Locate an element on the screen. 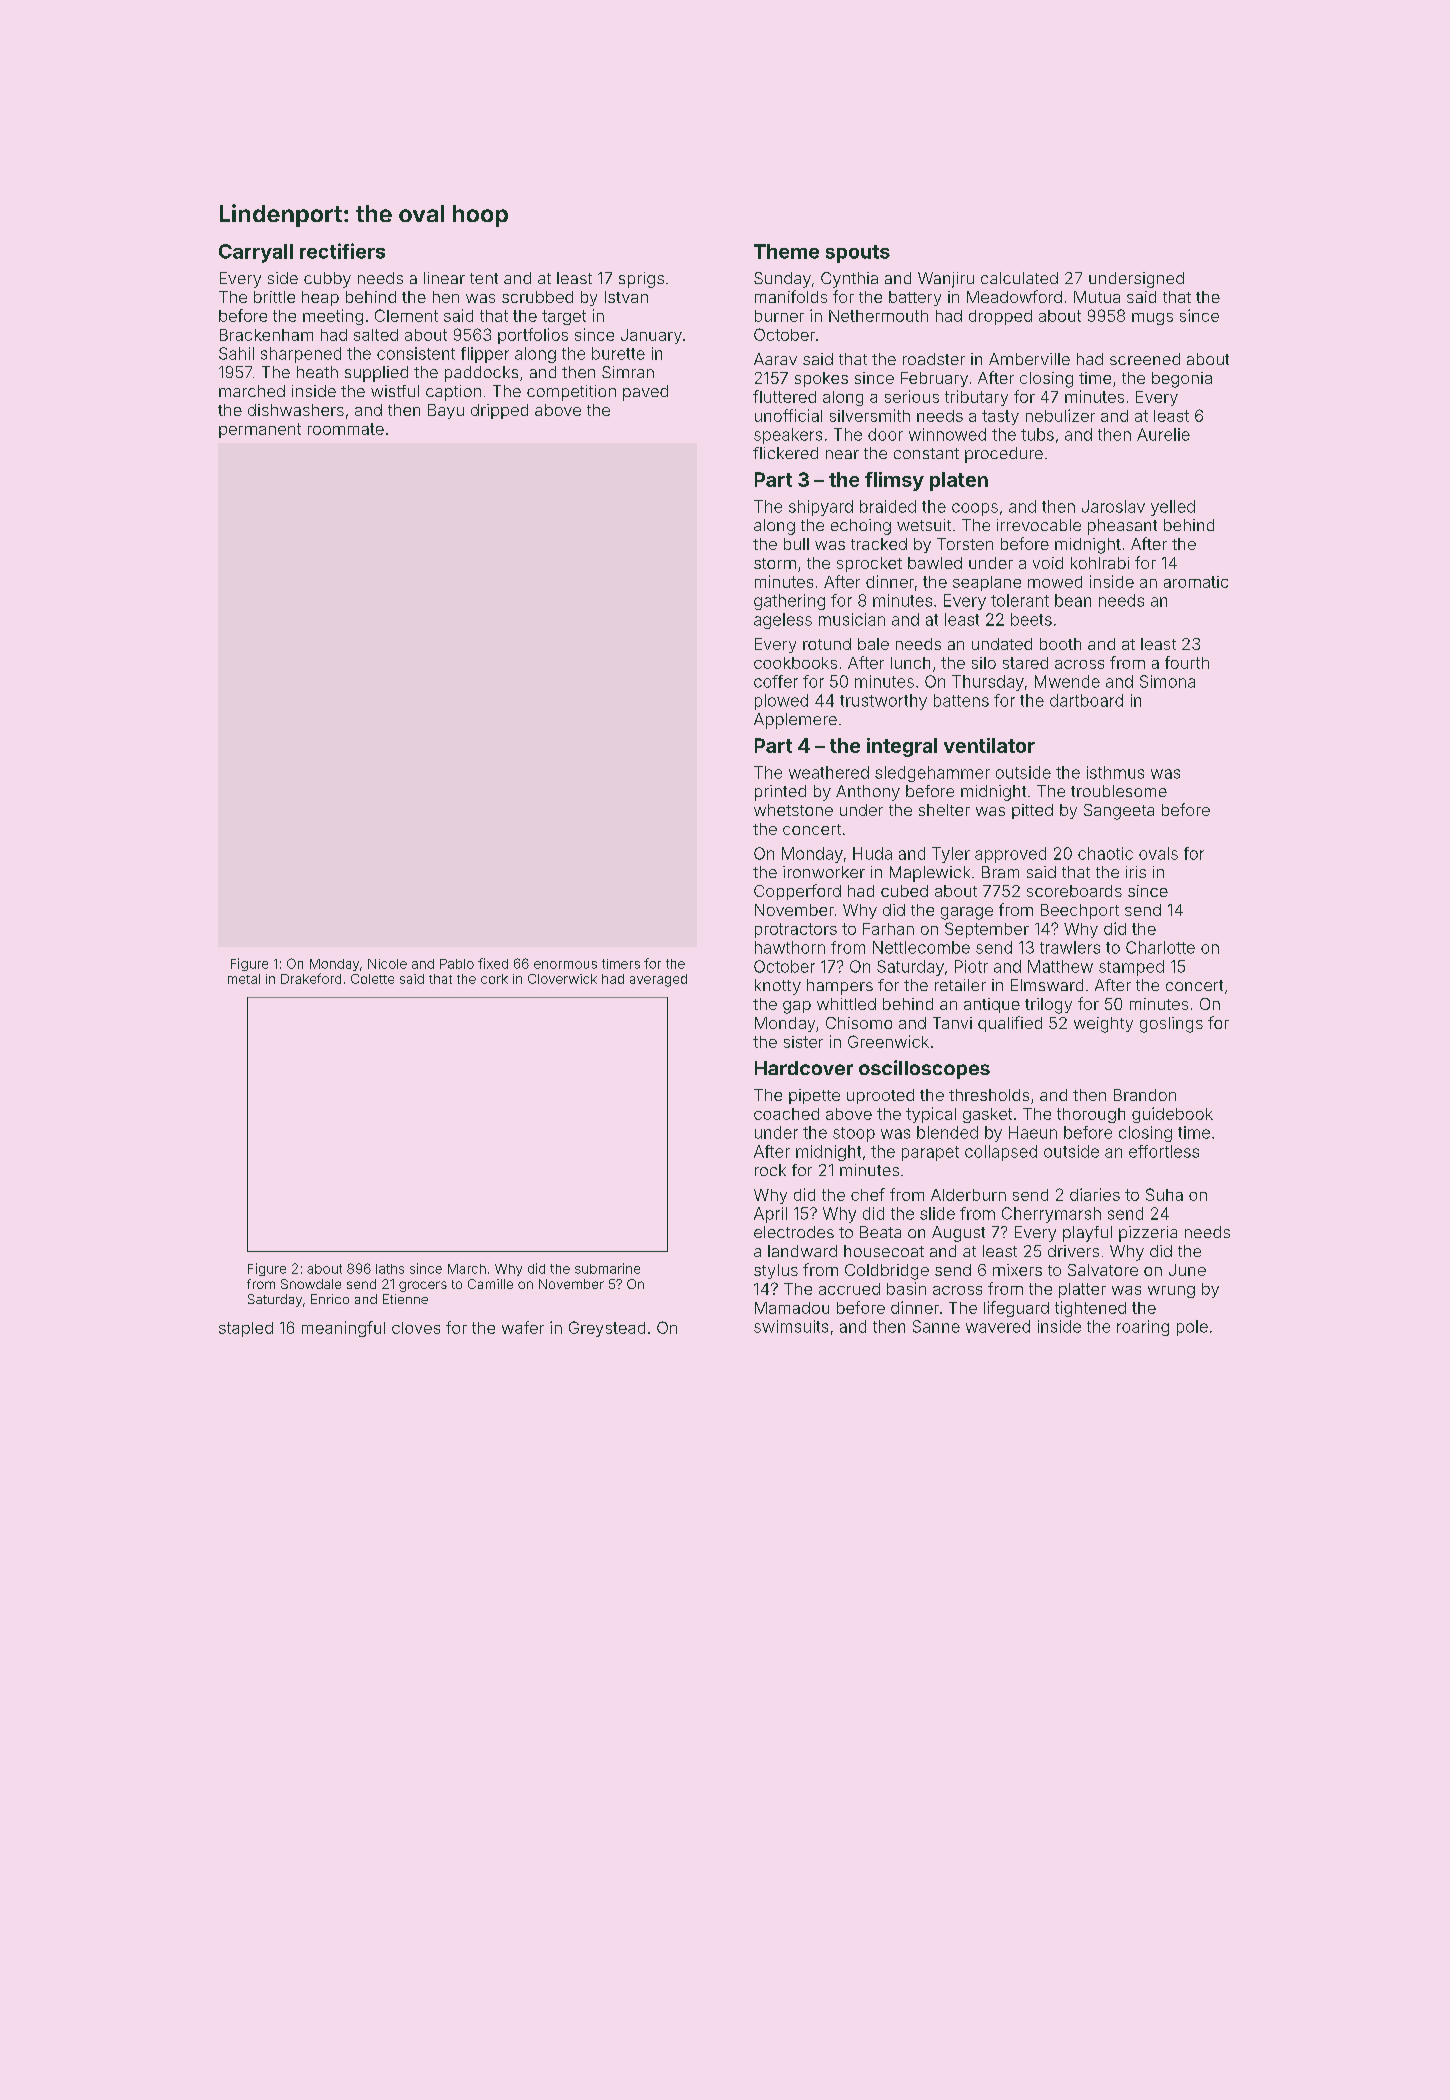  Enrico is located at coordinates (330, 1299).
